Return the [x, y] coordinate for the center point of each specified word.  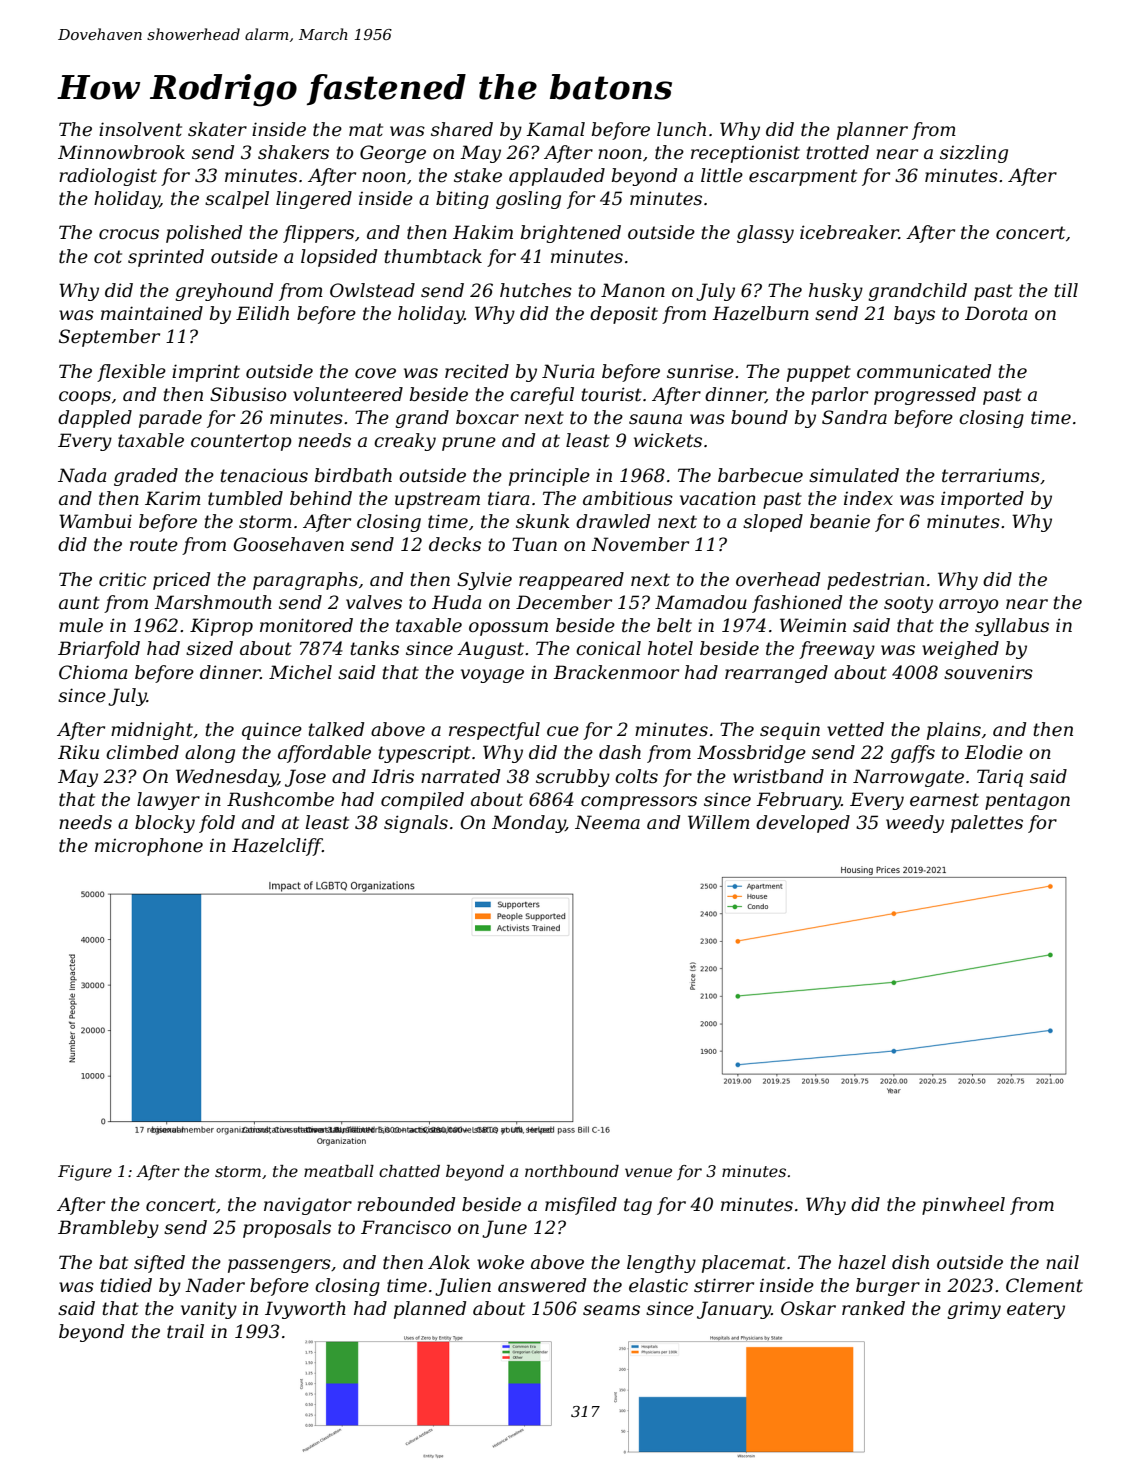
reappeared [571, 581]
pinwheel [963, 1206]
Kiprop [221, 627]
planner [872, 131]
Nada [82, 475]
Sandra [854, 417]
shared [462, 129]
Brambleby [108, 1229]
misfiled [581, 1206]
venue [648, 1172]
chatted [409, 1171]
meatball [339, 1171]
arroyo [968, 606]
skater [217, 129]
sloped [773, 523]
